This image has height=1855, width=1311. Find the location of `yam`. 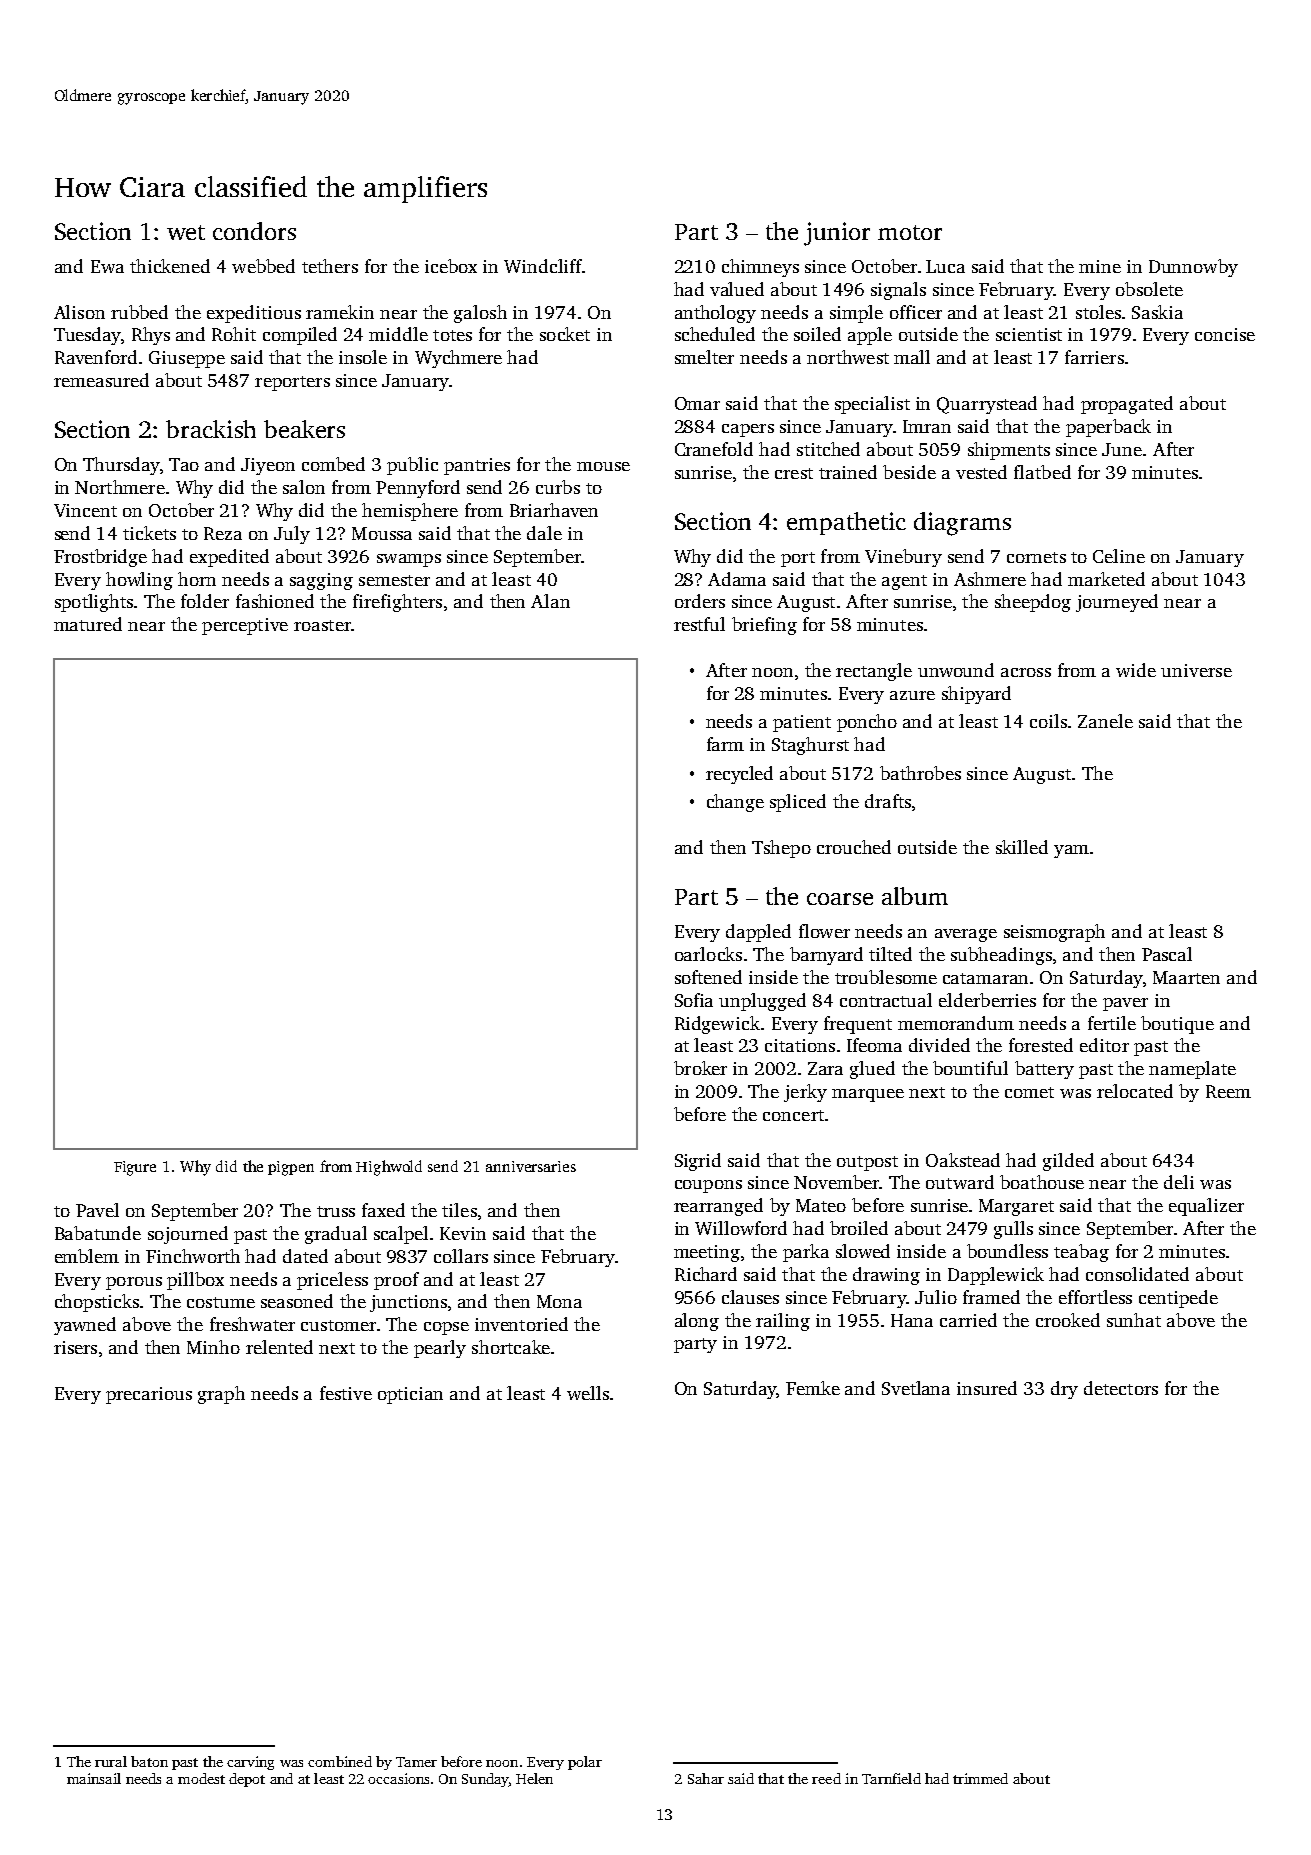

yam is located at coordinates (1071, 851).
